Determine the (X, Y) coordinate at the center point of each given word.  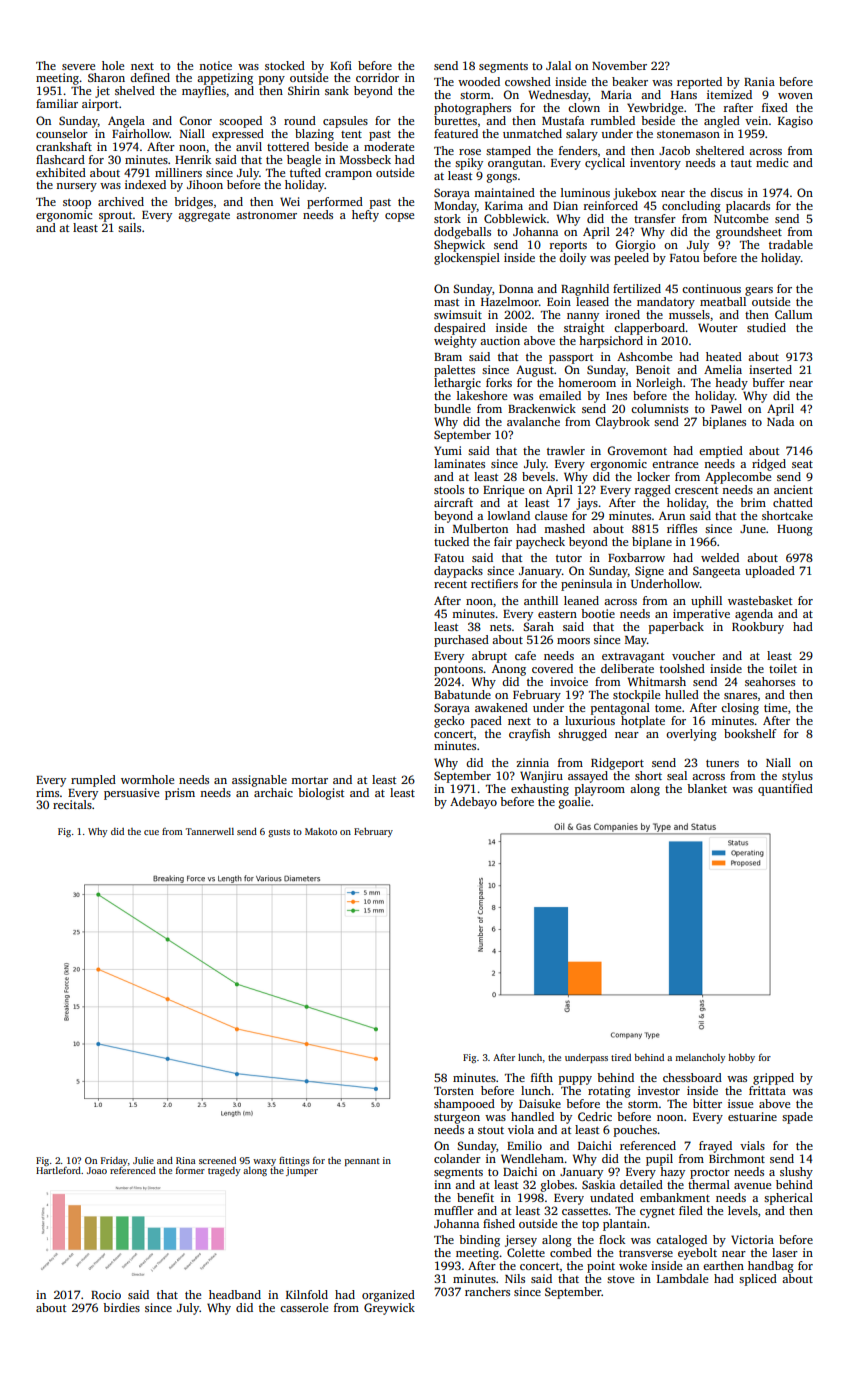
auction (500, 340)
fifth (542, 1077)
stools (449, 489)
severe (78, 67)
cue (151, 832)
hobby (741, 1058)
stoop (77, 204)
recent (450, 584)
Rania (759, 81)
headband (235, 1294)
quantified (785, 790)
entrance (675, 464)
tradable (791, 244)
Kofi (341, 65)
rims (47, 792)
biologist (321, 794)
